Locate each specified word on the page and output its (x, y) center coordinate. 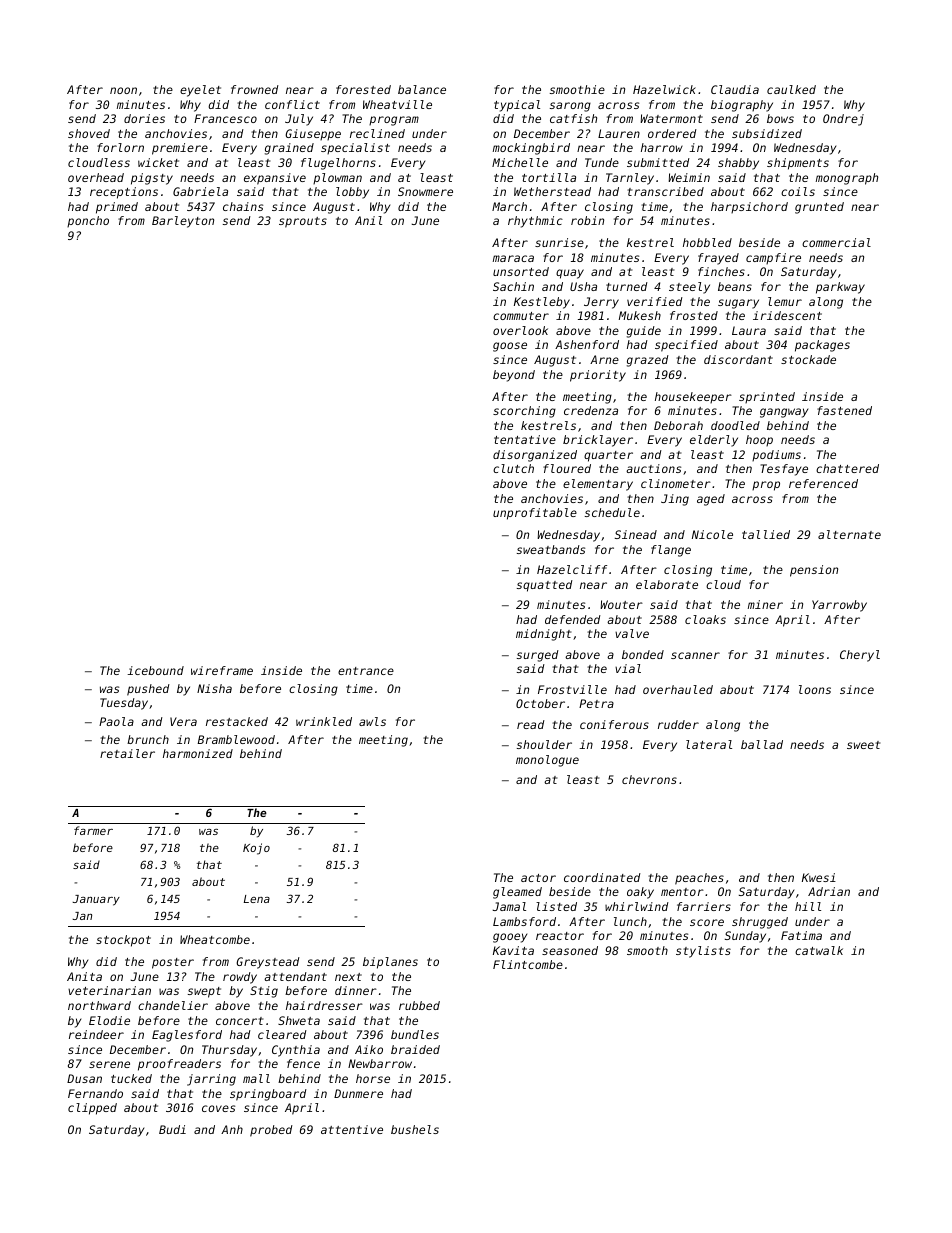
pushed (148, 690)
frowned (255, 89)
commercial (836, 242)
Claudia (735, 89)
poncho (88, 222)
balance (422, 89)
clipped (92, 1109)
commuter (521, 316)
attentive (352, 1129)
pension (814, 571)
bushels (415, 1129)
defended (573, 619)
